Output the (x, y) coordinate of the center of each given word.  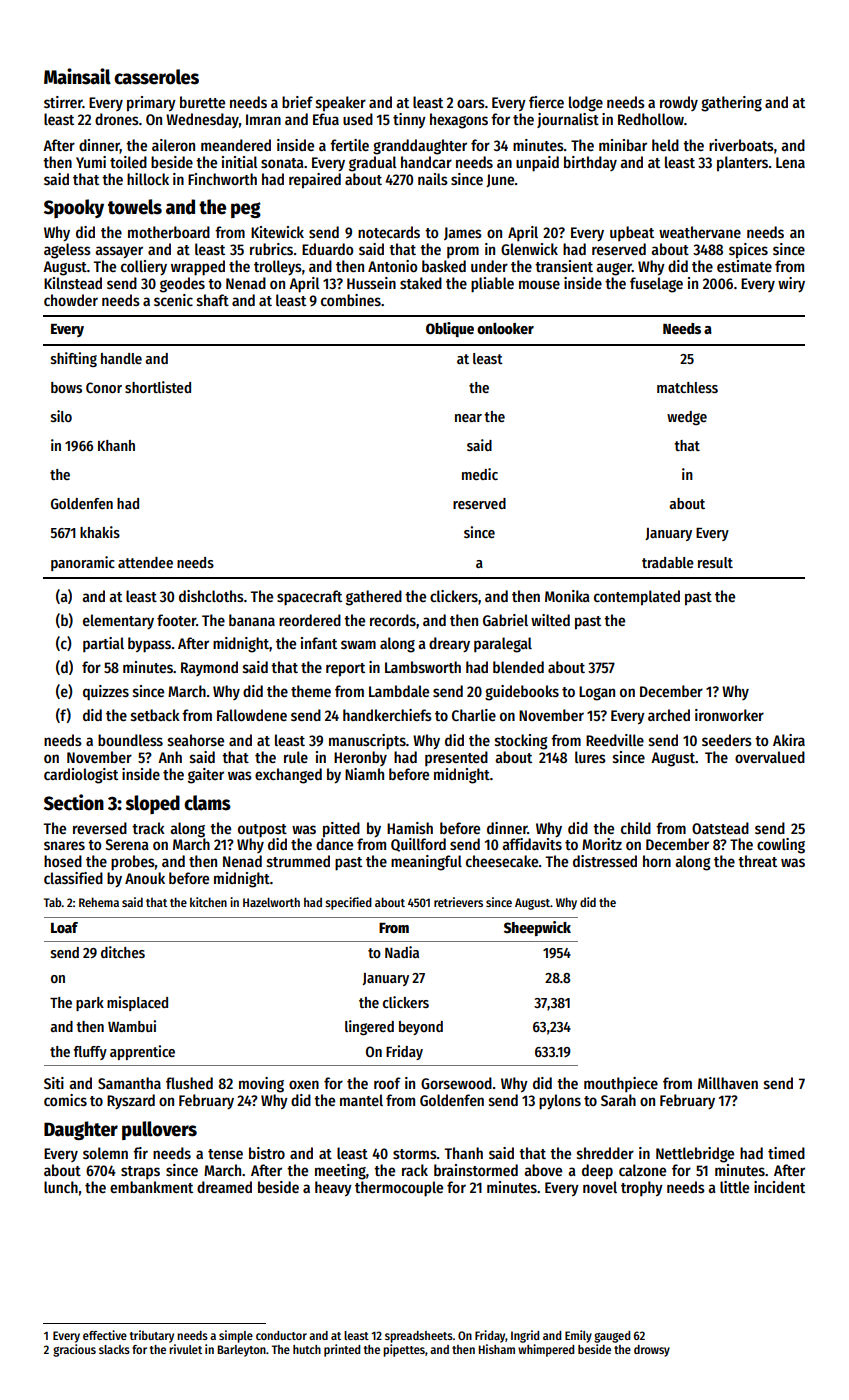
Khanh (116, 445)
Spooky (74, 208)
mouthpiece (621, 1084)
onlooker (505, 328)
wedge (687, 418)
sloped (153, 804)
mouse (539, 284)
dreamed (224, 1187)
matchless (687, 387)
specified (348, 903)
